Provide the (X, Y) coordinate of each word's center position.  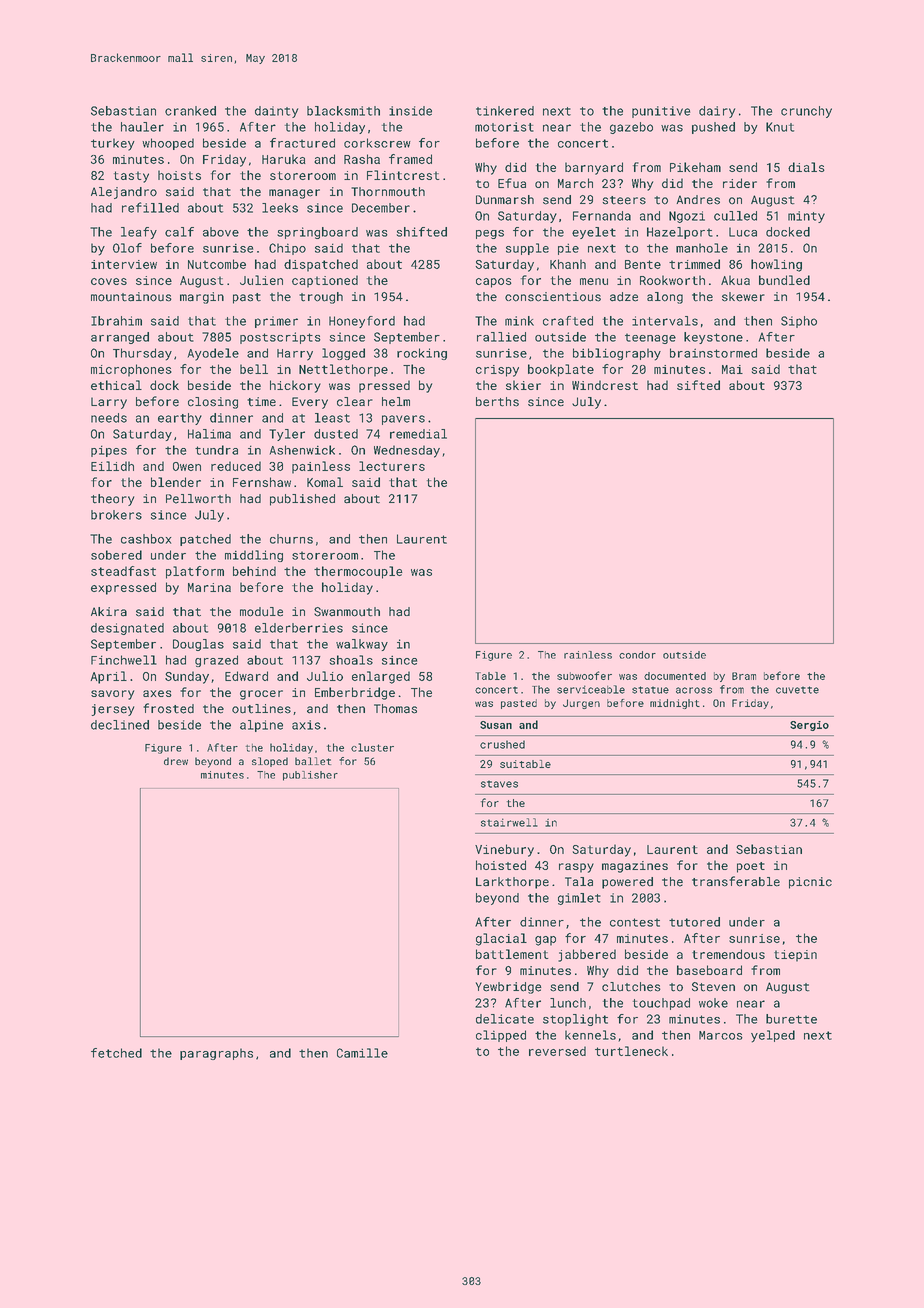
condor (637, 655)
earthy (180, 419)
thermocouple (358, 572)
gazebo (631, 128)
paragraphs (216, 1054)
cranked (190, 111)
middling (254, 556)
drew (176, 761)
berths (497, 402)
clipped (501, 1036)
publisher (310, 776)
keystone (713, 338)
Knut (780, 127)
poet (751, 867)
